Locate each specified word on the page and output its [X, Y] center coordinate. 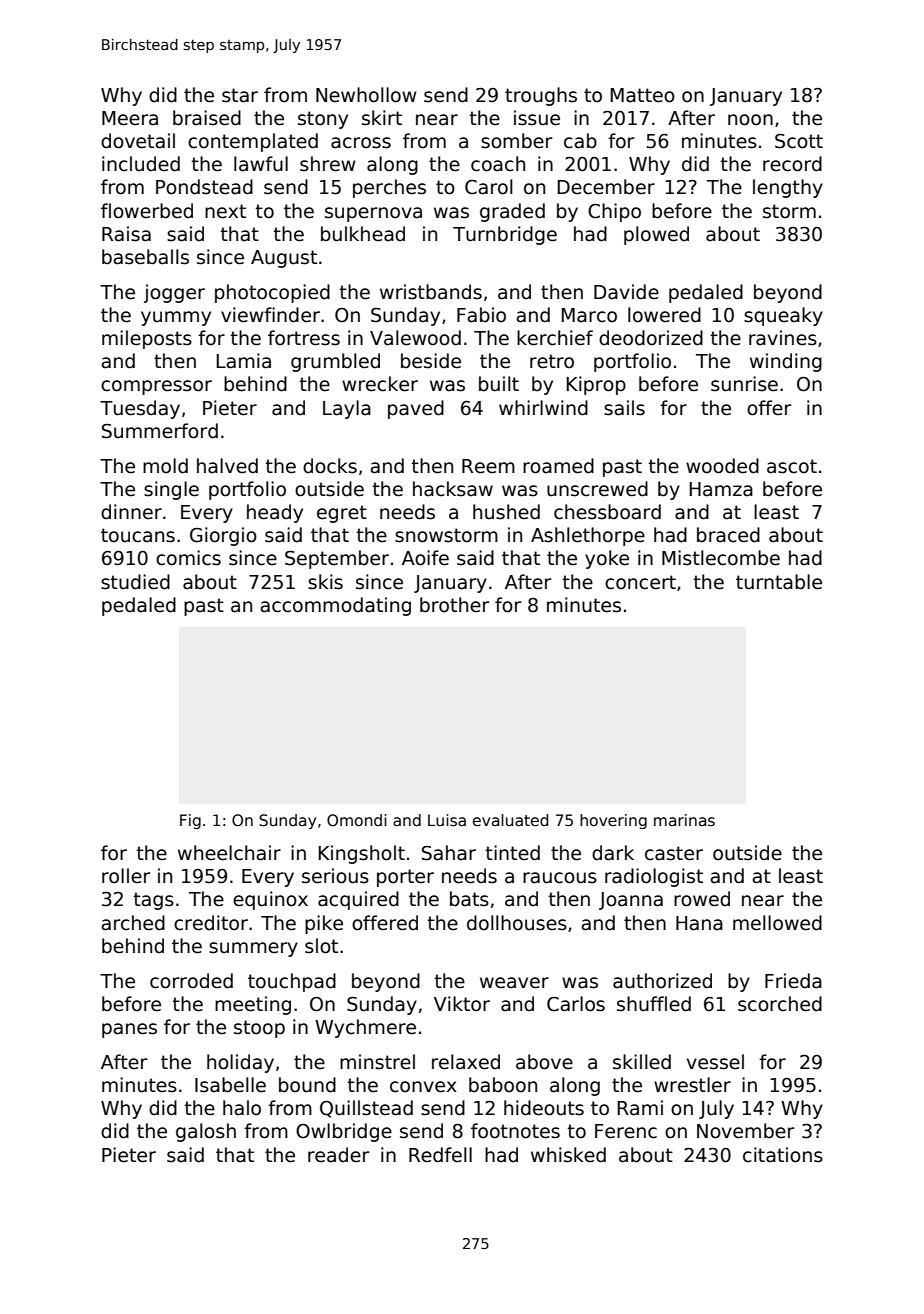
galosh [206, 1132]
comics [188, 558]
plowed [656, 235]
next [225, 211]
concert [640, 582]
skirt [382, 118]
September [337, 559]
